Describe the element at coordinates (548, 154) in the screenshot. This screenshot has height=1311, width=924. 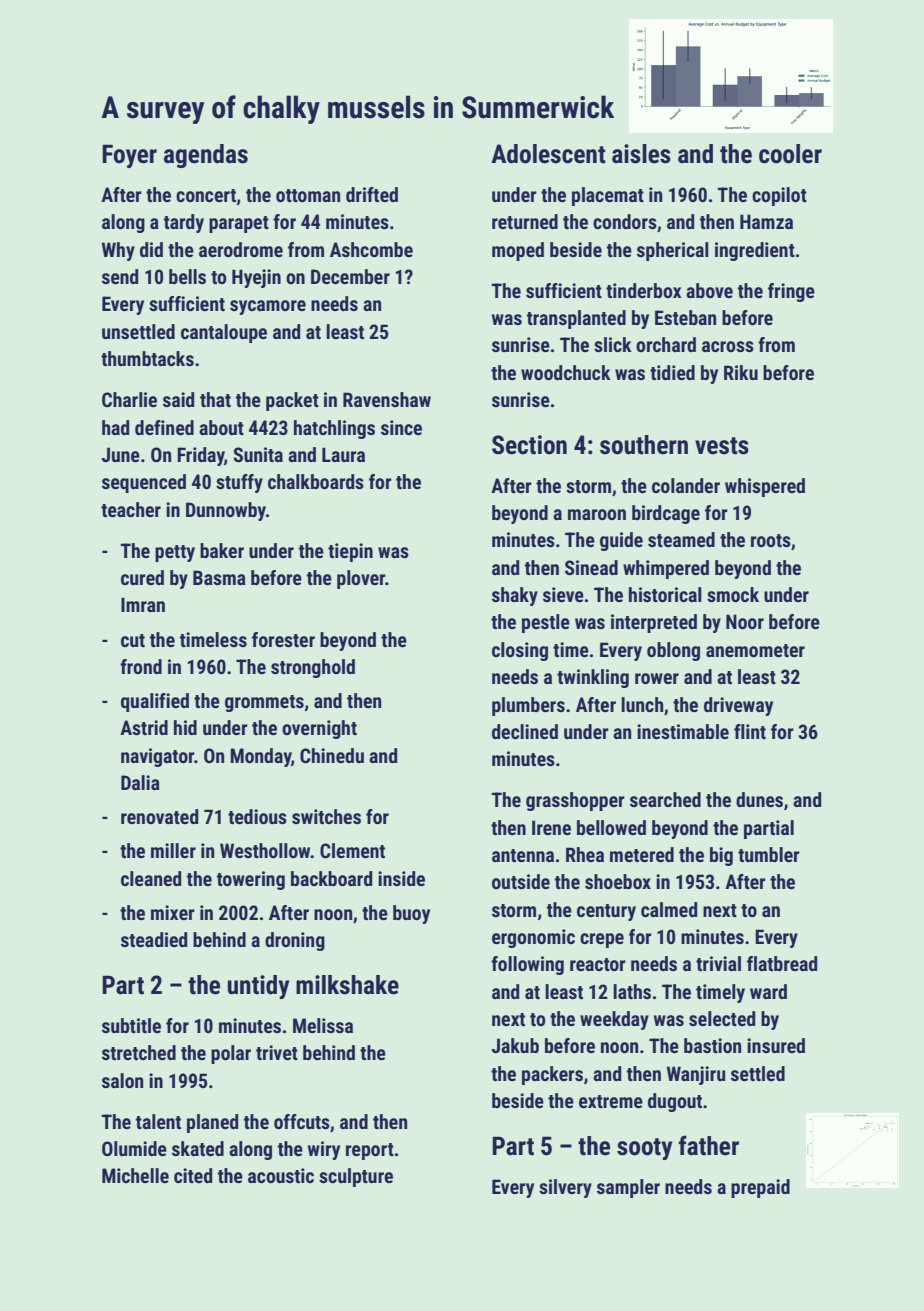
I see `Adolescent` at that location.
